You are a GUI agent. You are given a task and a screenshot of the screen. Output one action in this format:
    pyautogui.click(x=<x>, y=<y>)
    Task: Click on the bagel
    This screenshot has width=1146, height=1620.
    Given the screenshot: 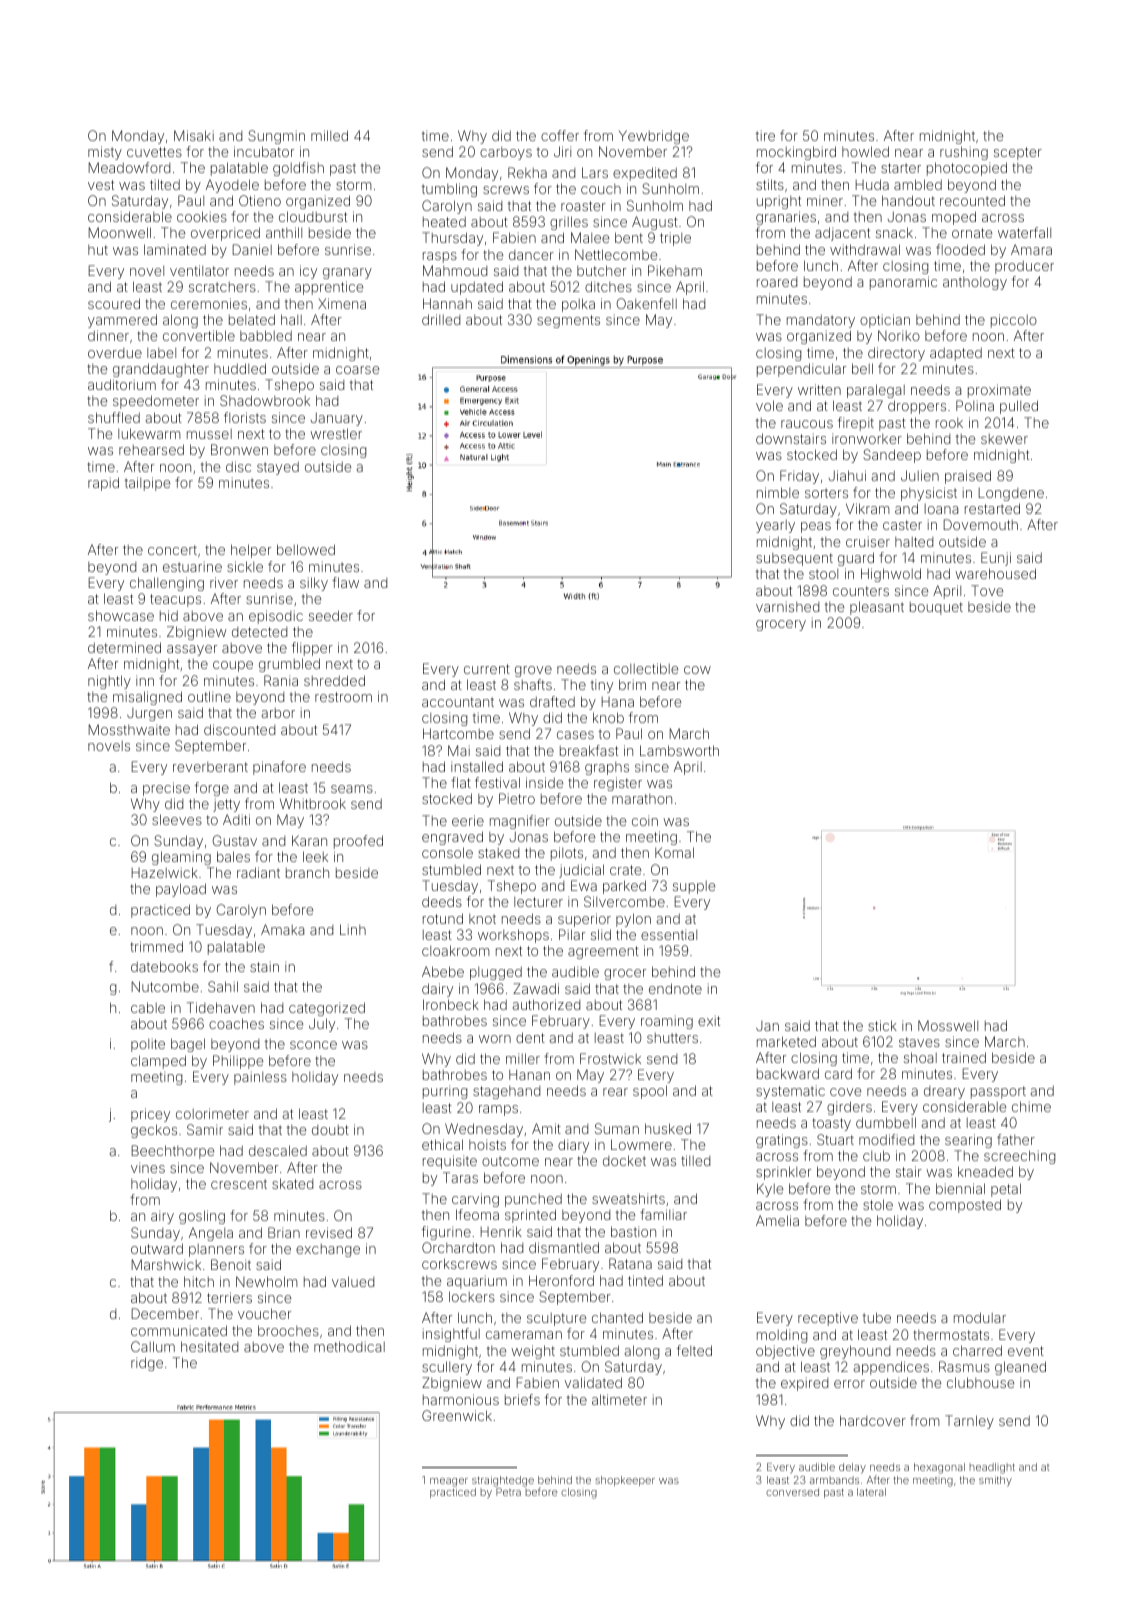 What is the action you would take?
    pyautogui.click(x=188, y=1045)
